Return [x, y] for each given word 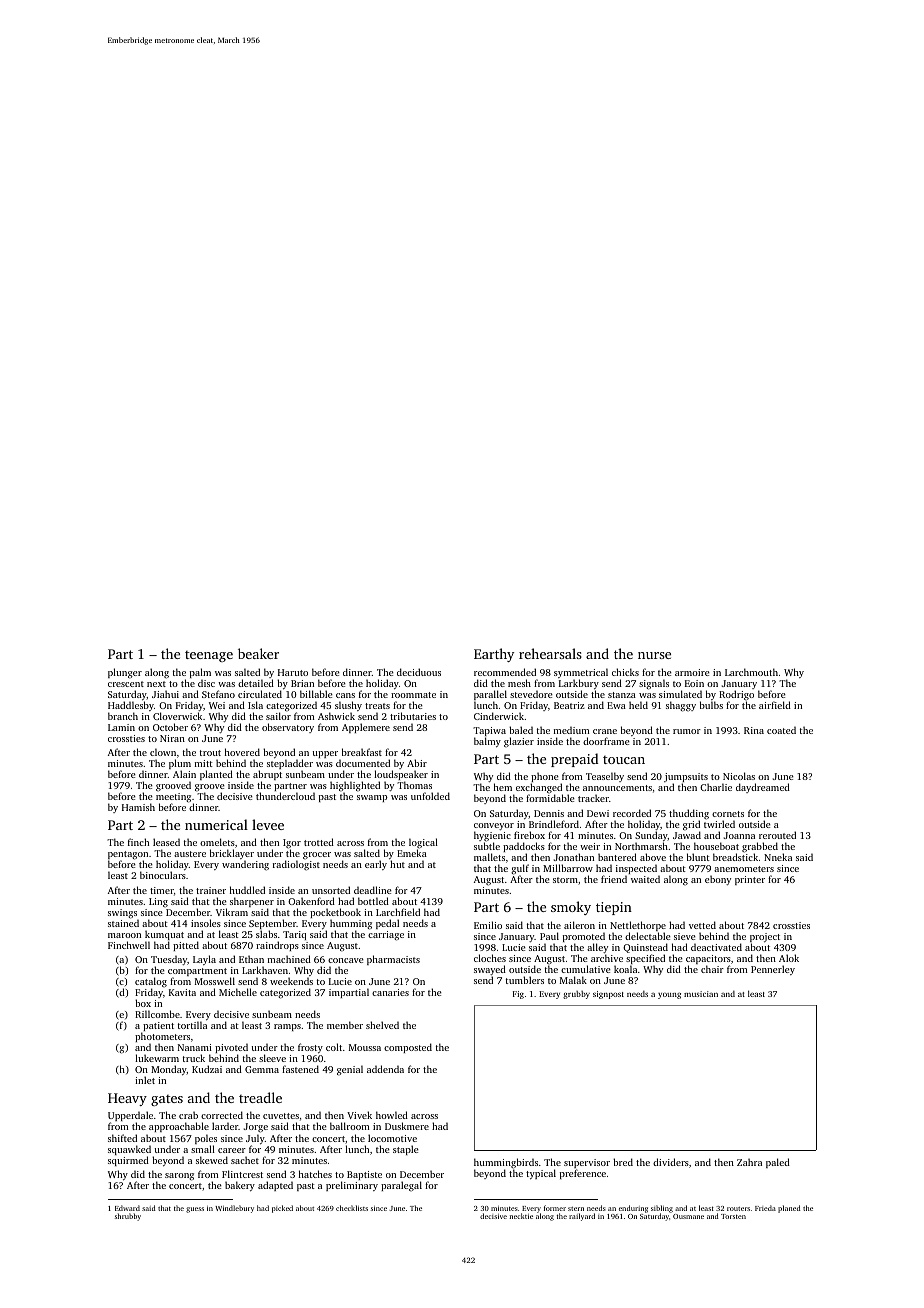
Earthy [494, 655]
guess [195, 1210]
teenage [209, 656]
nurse [654, 655]
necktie [521, 1216]
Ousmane [688, 1216]
